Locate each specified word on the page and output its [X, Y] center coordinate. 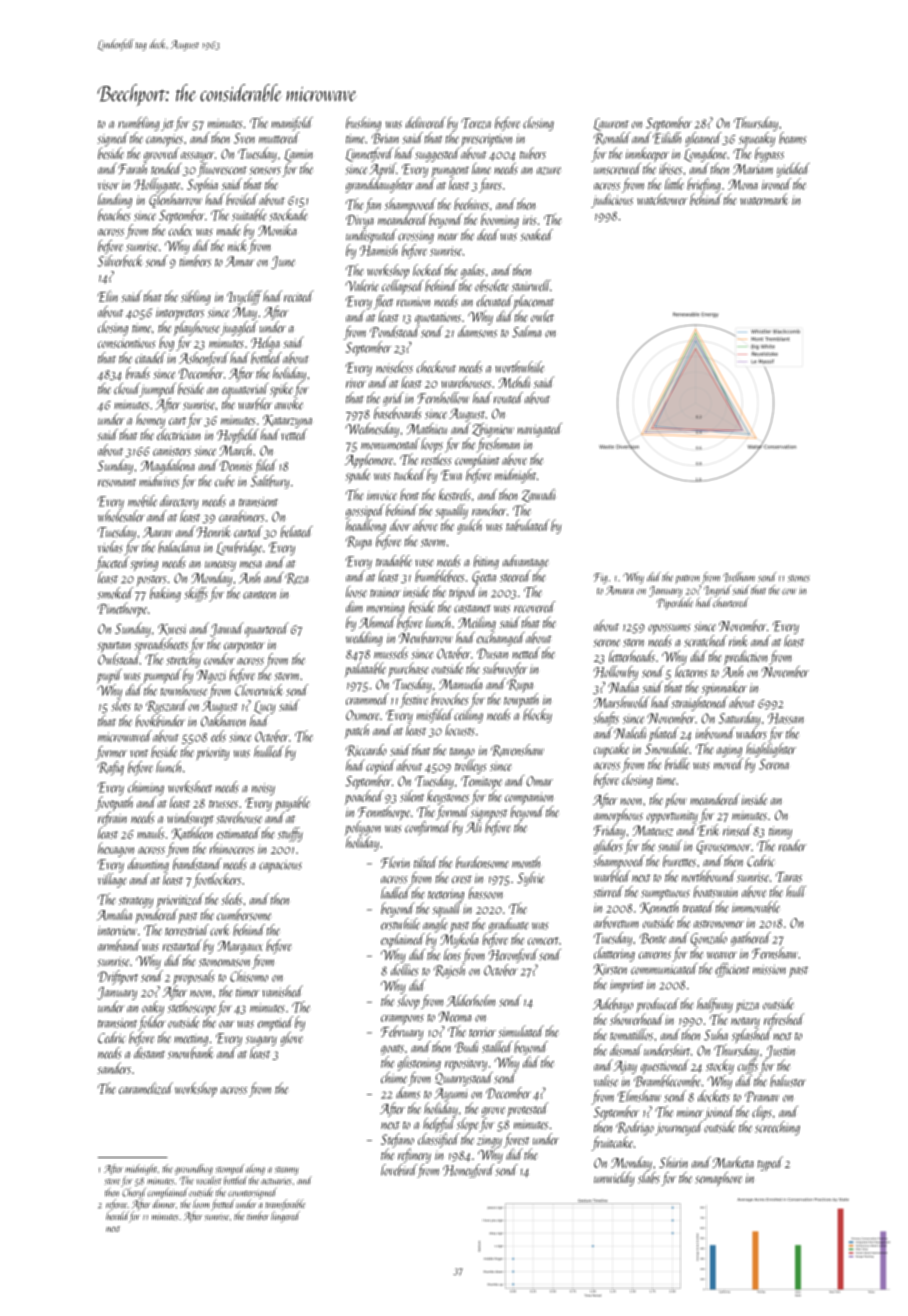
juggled [239, 328]
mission [769, 970]
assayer [198, 157]
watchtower [662, 199]
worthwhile [519, 367]
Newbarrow [426, 638]
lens [452, 955]
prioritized [180, 900]
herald [117, 1215]
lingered [285, 1217]
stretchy [183, 660]
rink [738, 641]
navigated [539, 430]
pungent [450, 171]
